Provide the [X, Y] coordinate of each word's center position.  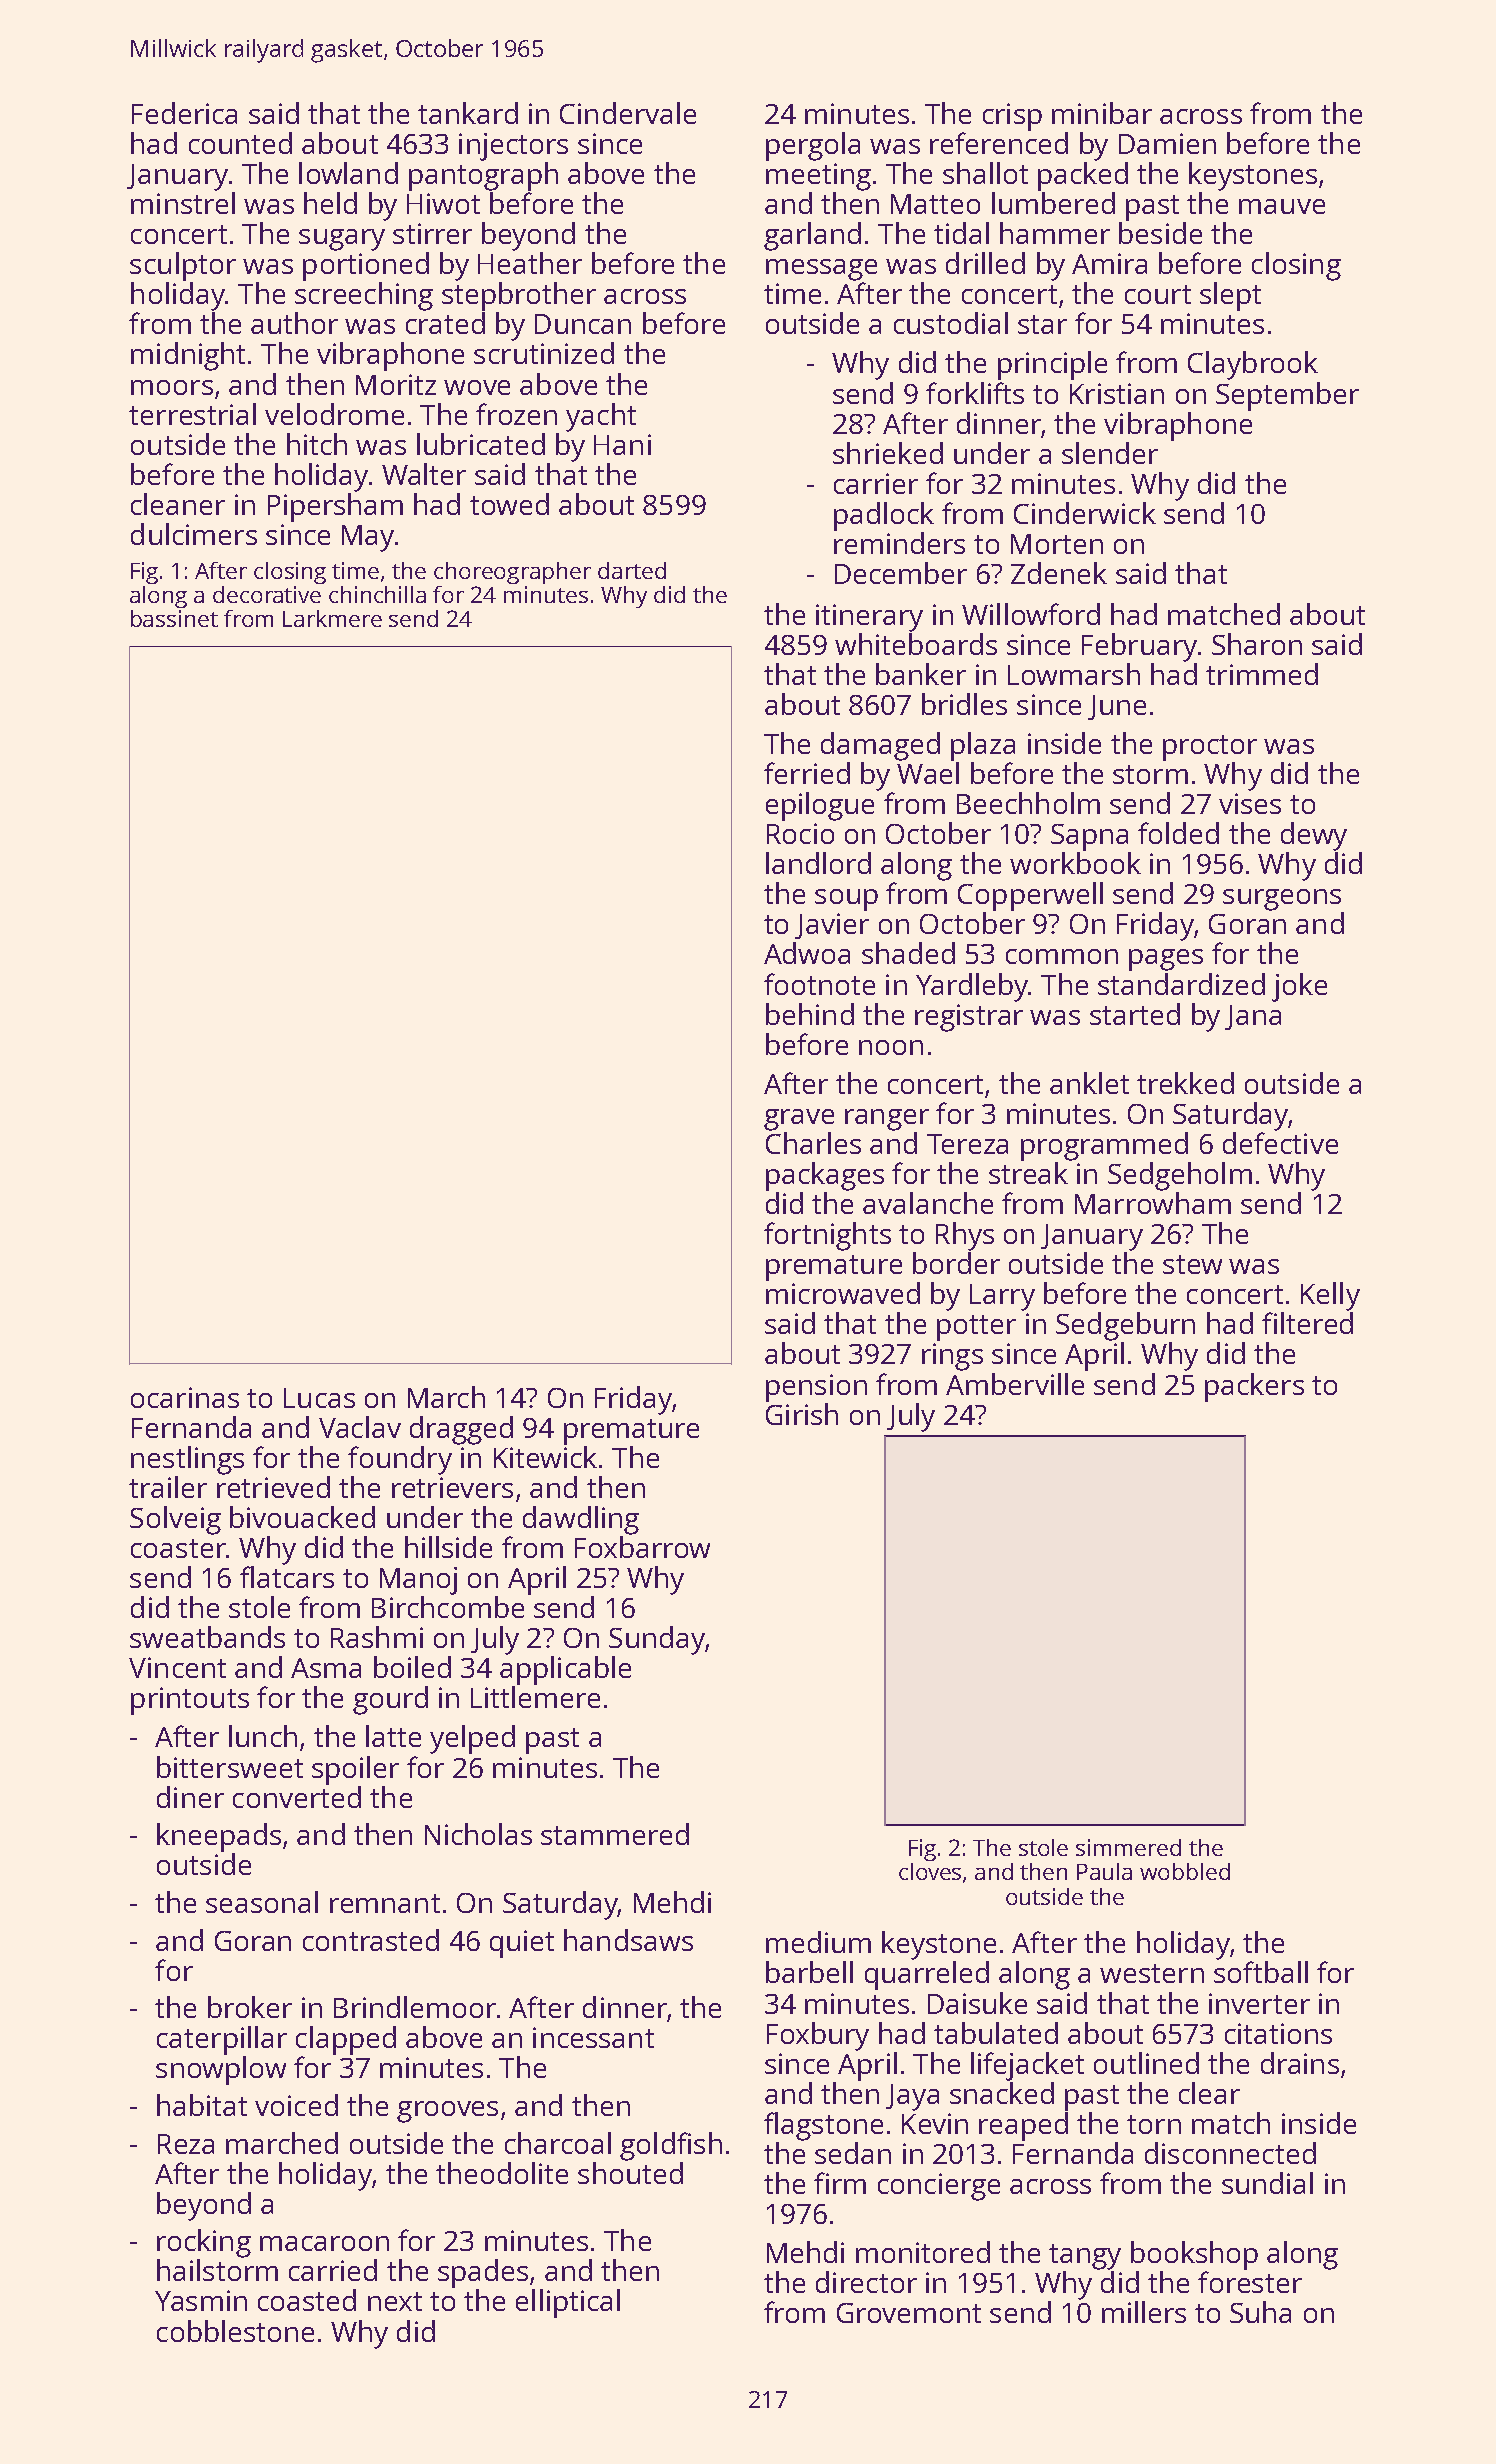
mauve [1282, 206]
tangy [1085, 2257]
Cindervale [628, 113]
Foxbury [818, 2036]
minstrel [183, 203]
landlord [818, 863]
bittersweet [230, 1767]
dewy [1314, 836]
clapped [346, 2040]
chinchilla [377, 594]
